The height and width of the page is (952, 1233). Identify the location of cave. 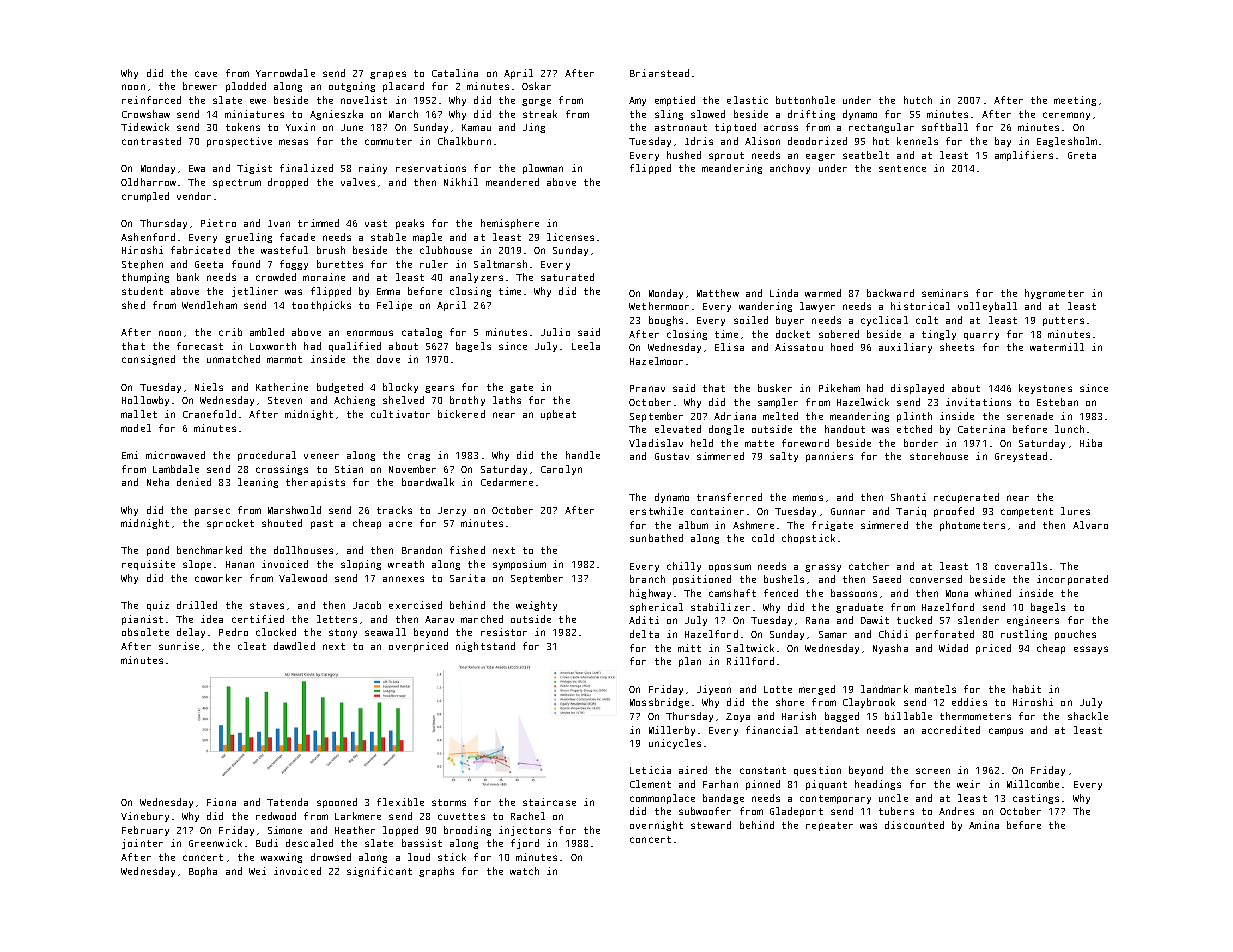
(206, 74).
